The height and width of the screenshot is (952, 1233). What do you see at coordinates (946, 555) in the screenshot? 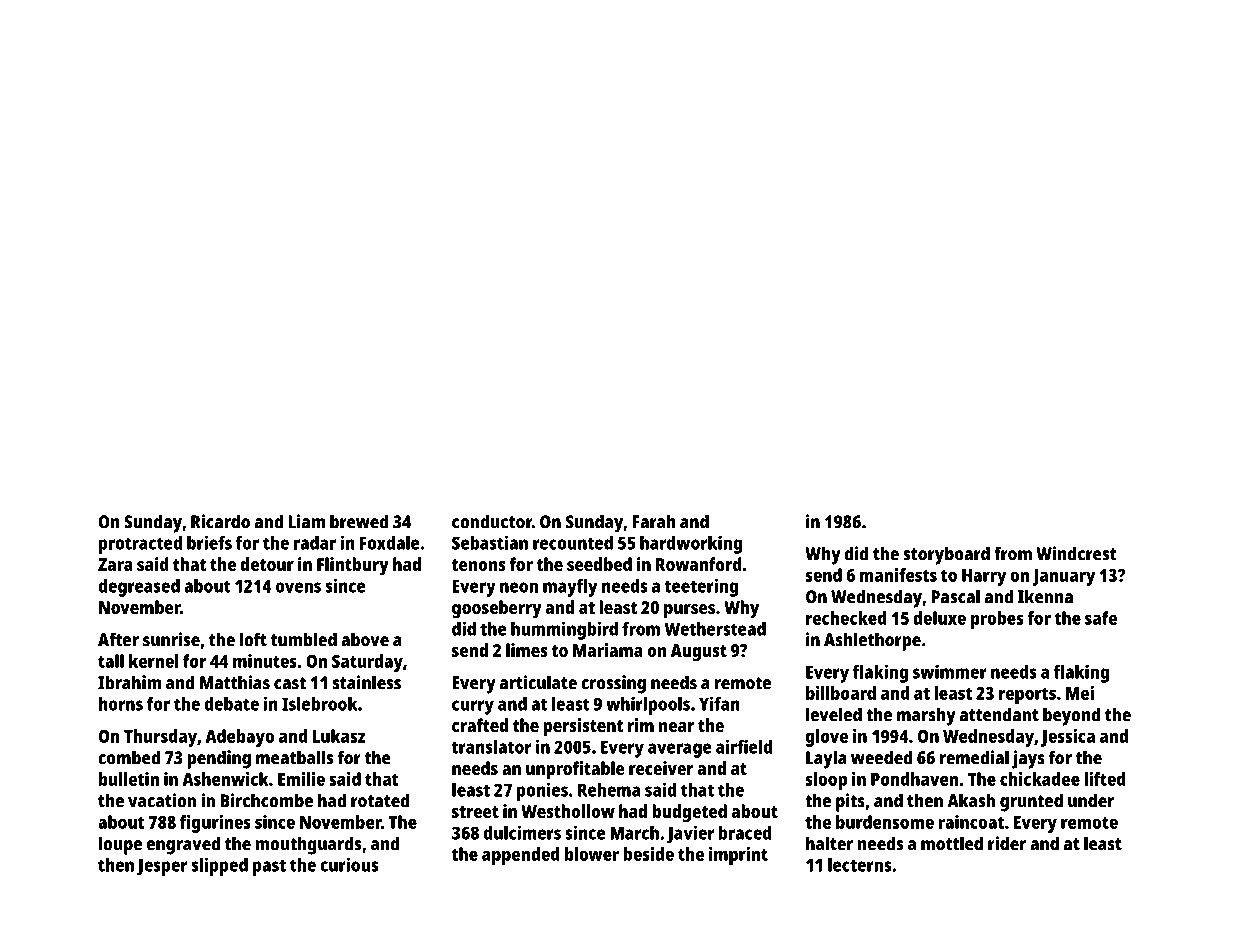
I see `storyboard` at bounding box center [946, 555].
